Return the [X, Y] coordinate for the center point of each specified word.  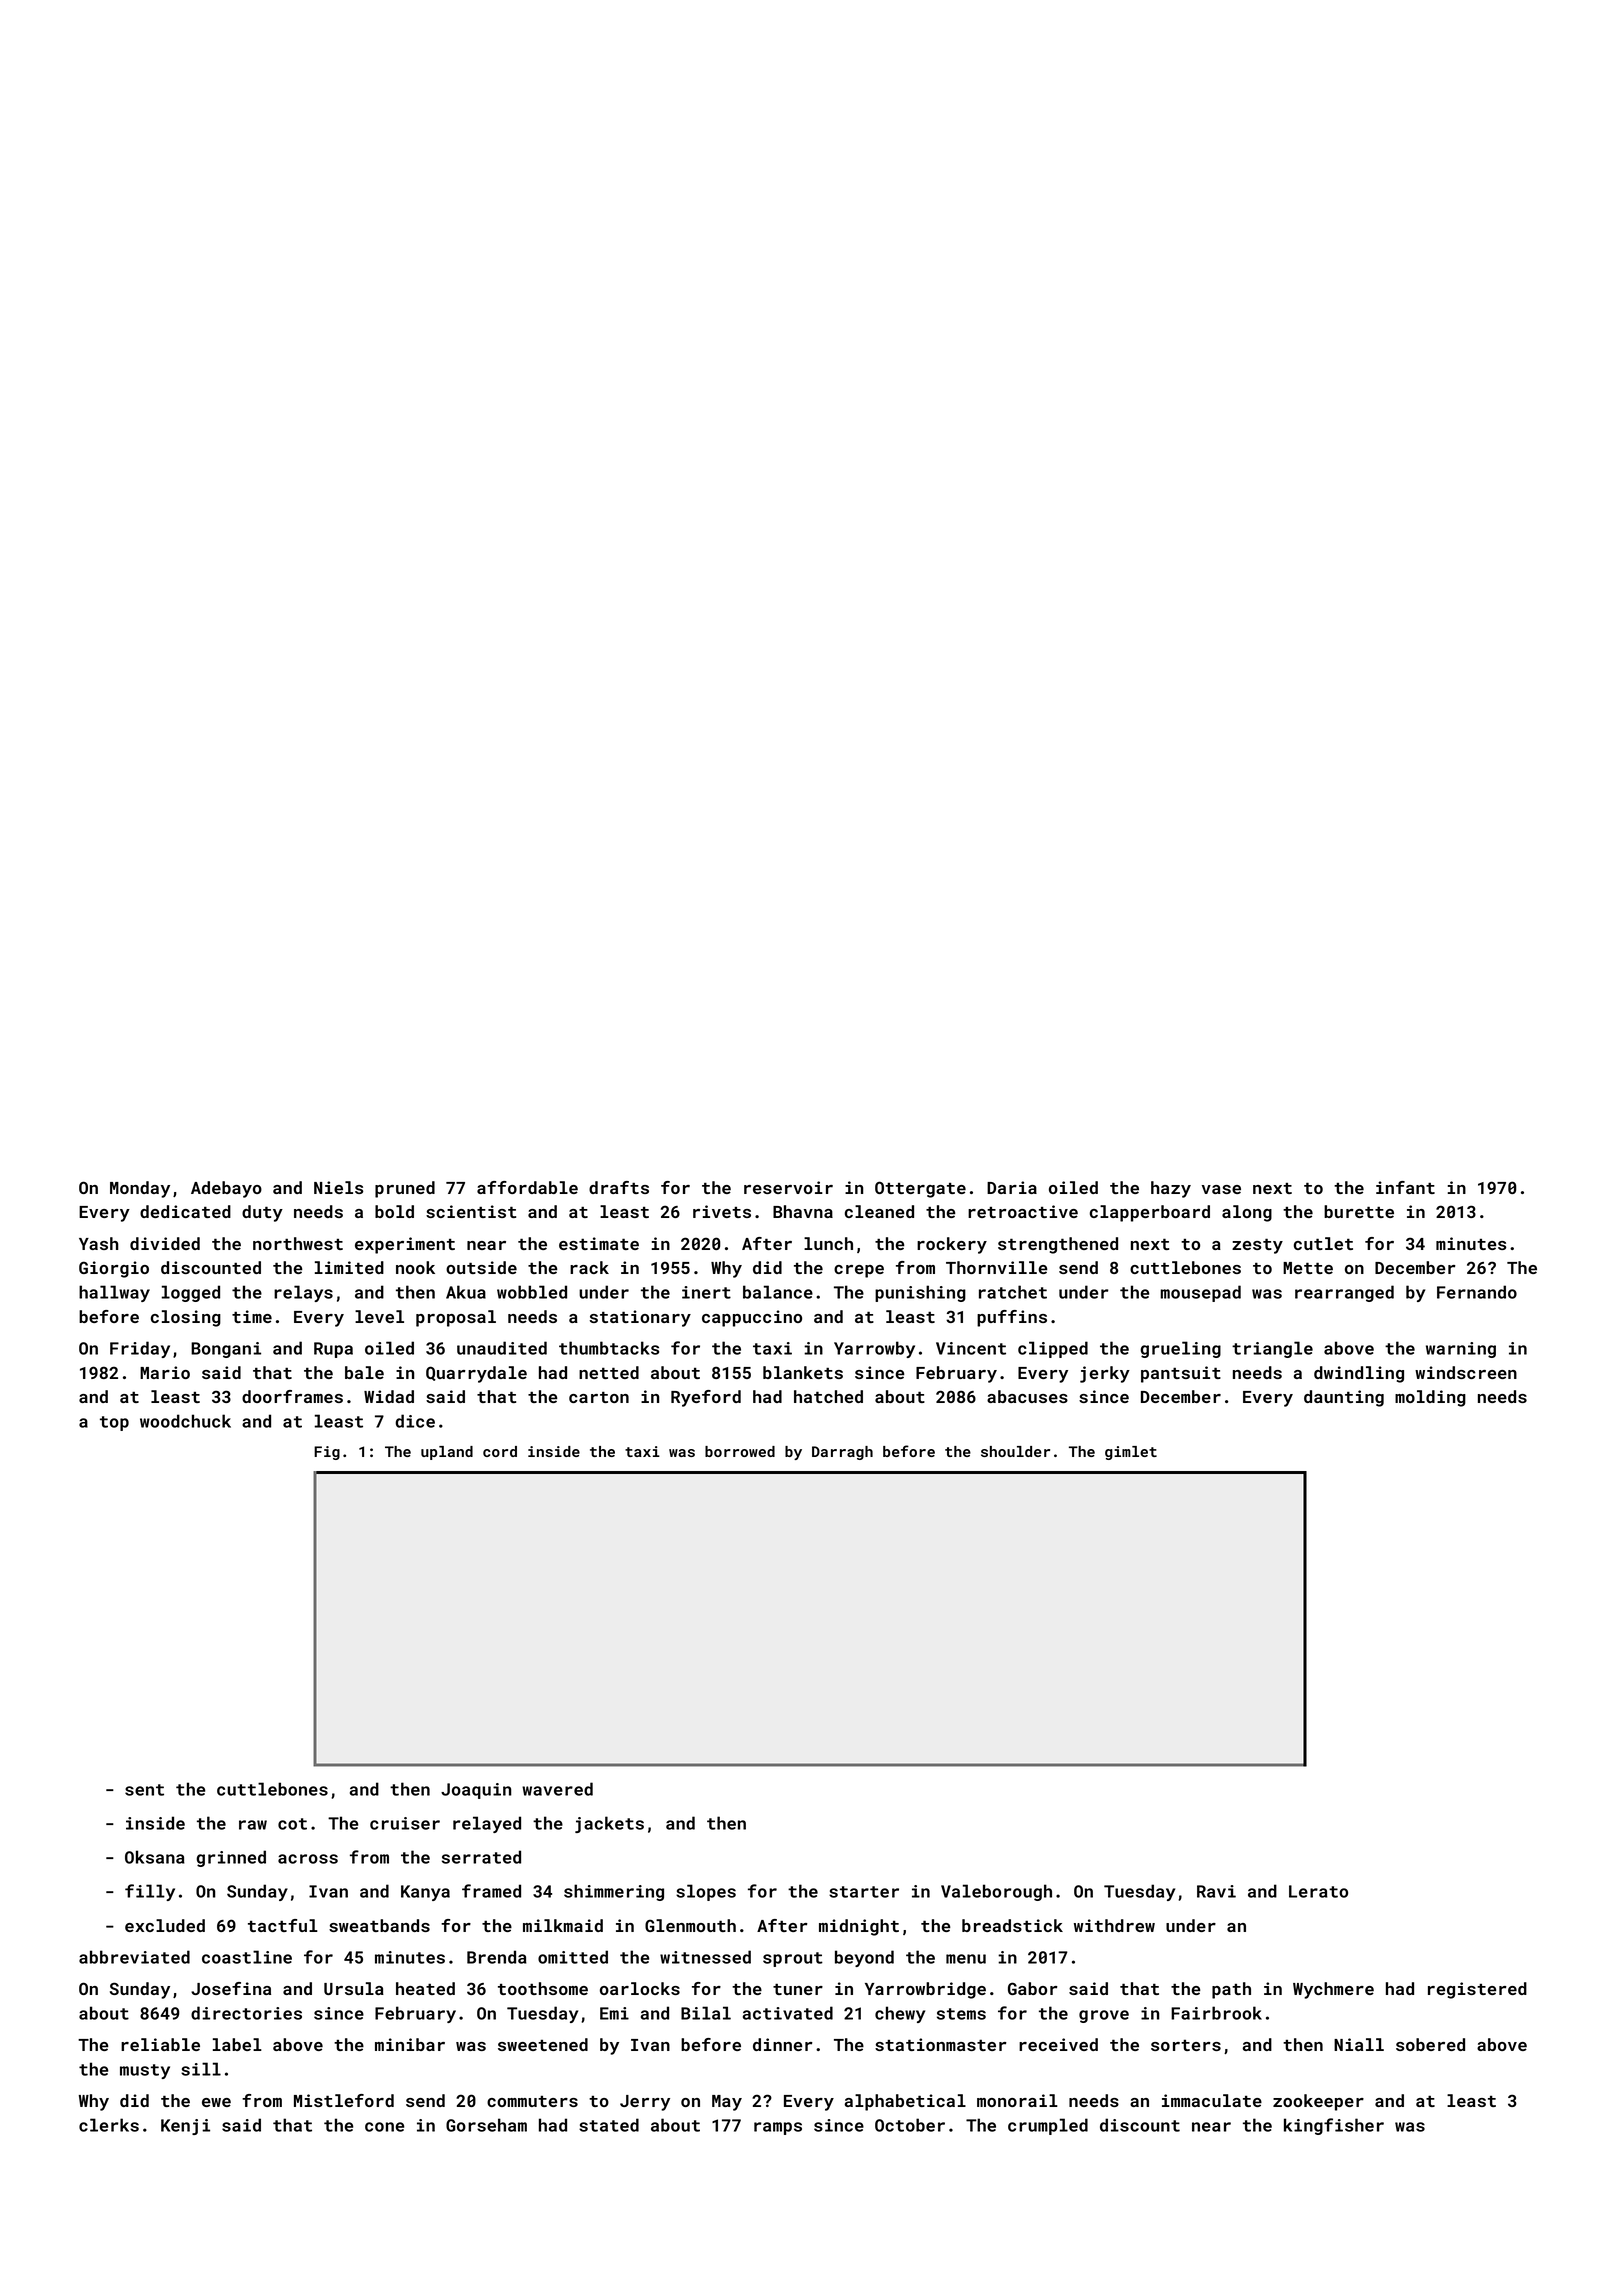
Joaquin [476, 1791]
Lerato [1318, 1891]
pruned [405, 1189]
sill [201, 2069]
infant [1405, 1187]
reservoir [788, 1187]
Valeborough [996, 1892]
